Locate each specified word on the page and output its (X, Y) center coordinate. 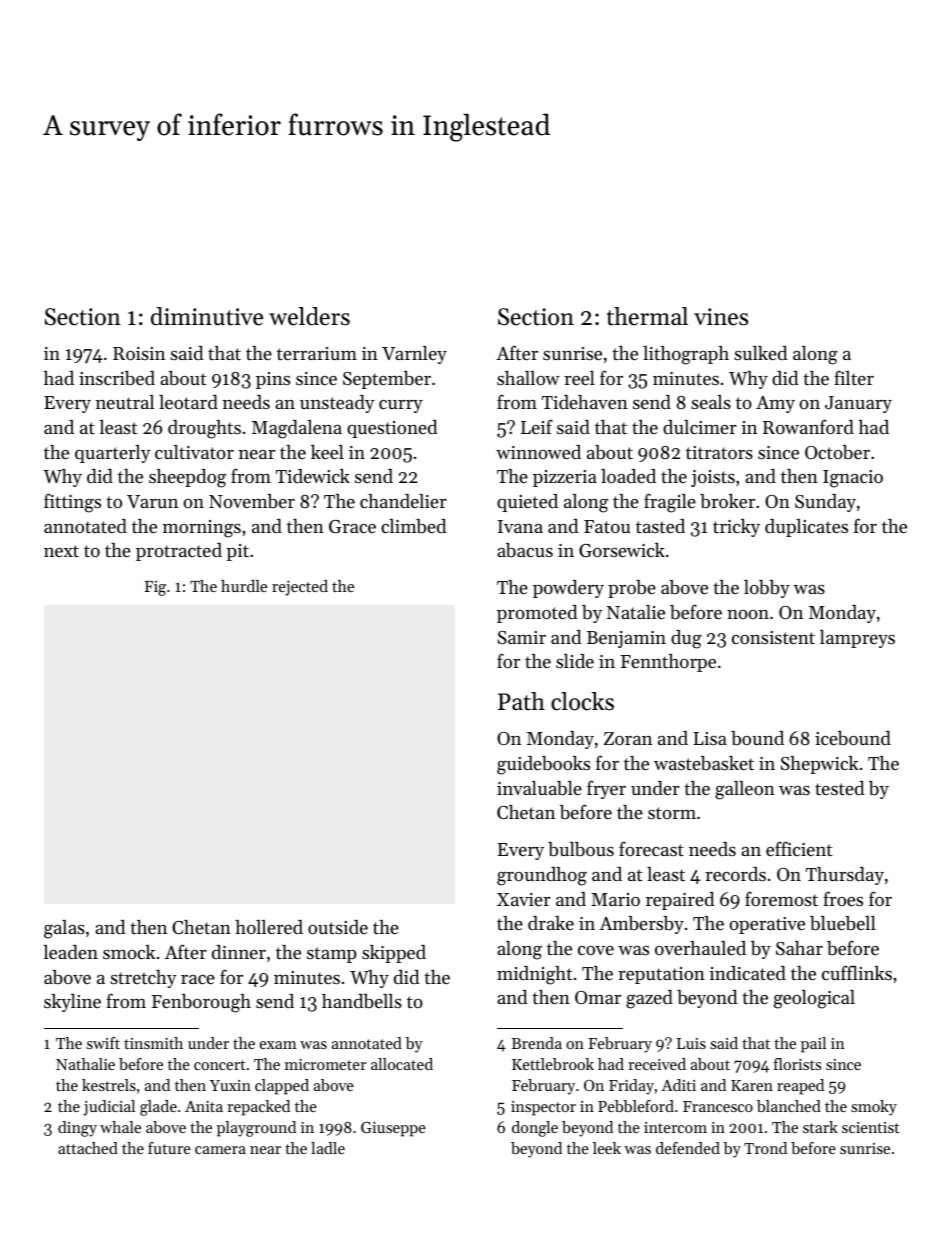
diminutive (207, 316)
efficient (799, 848)
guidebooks (543, 765)
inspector (543, 1108)
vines (721, 317)
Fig (155, 588)
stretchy (143, 979)
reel (579, 378)
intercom (675, 1127)
